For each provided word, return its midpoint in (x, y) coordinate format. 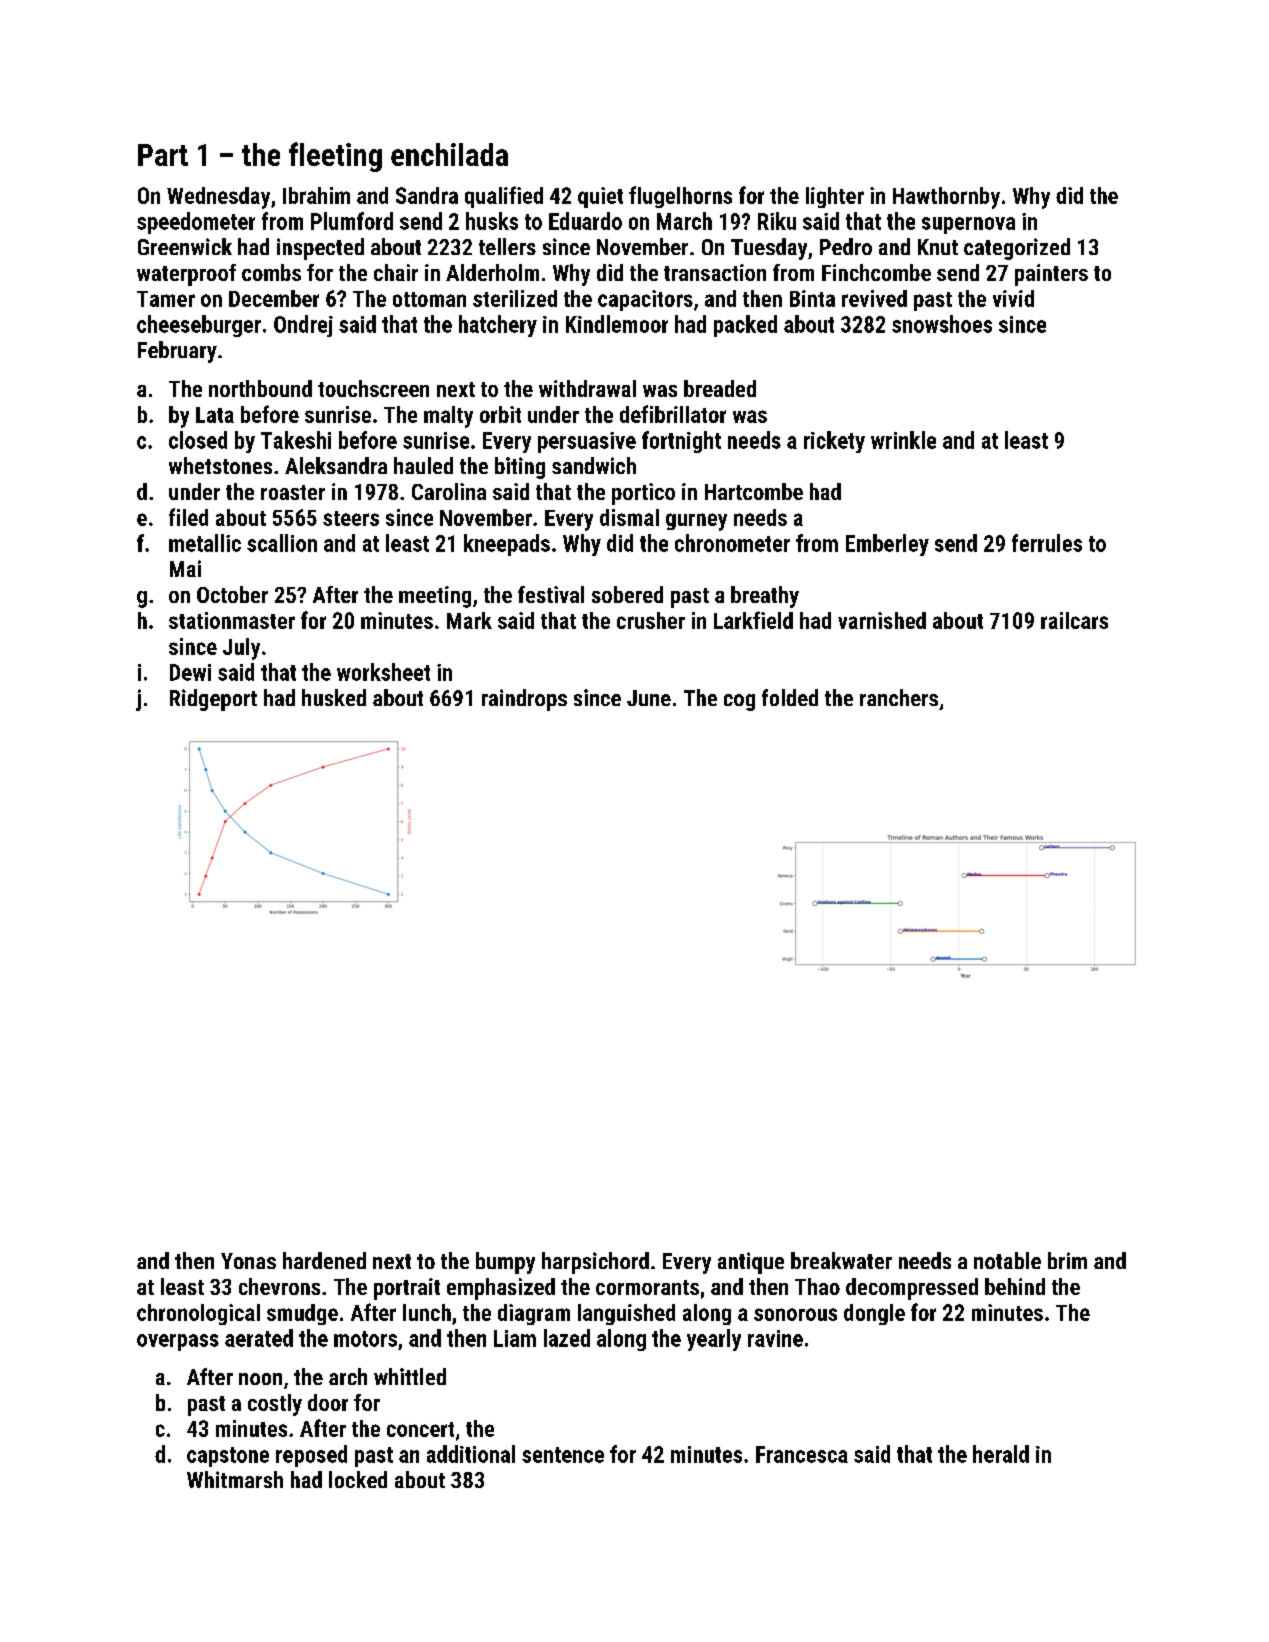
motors (365, 1339)
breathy (765, 597)
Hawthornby (946, 198)
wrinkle (903, 440)
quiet (600, 197)
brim (1067, 1260)
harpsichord (595, 1263)
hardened (324, 1260)
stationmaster (232, 620)
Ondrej (303, 326)
